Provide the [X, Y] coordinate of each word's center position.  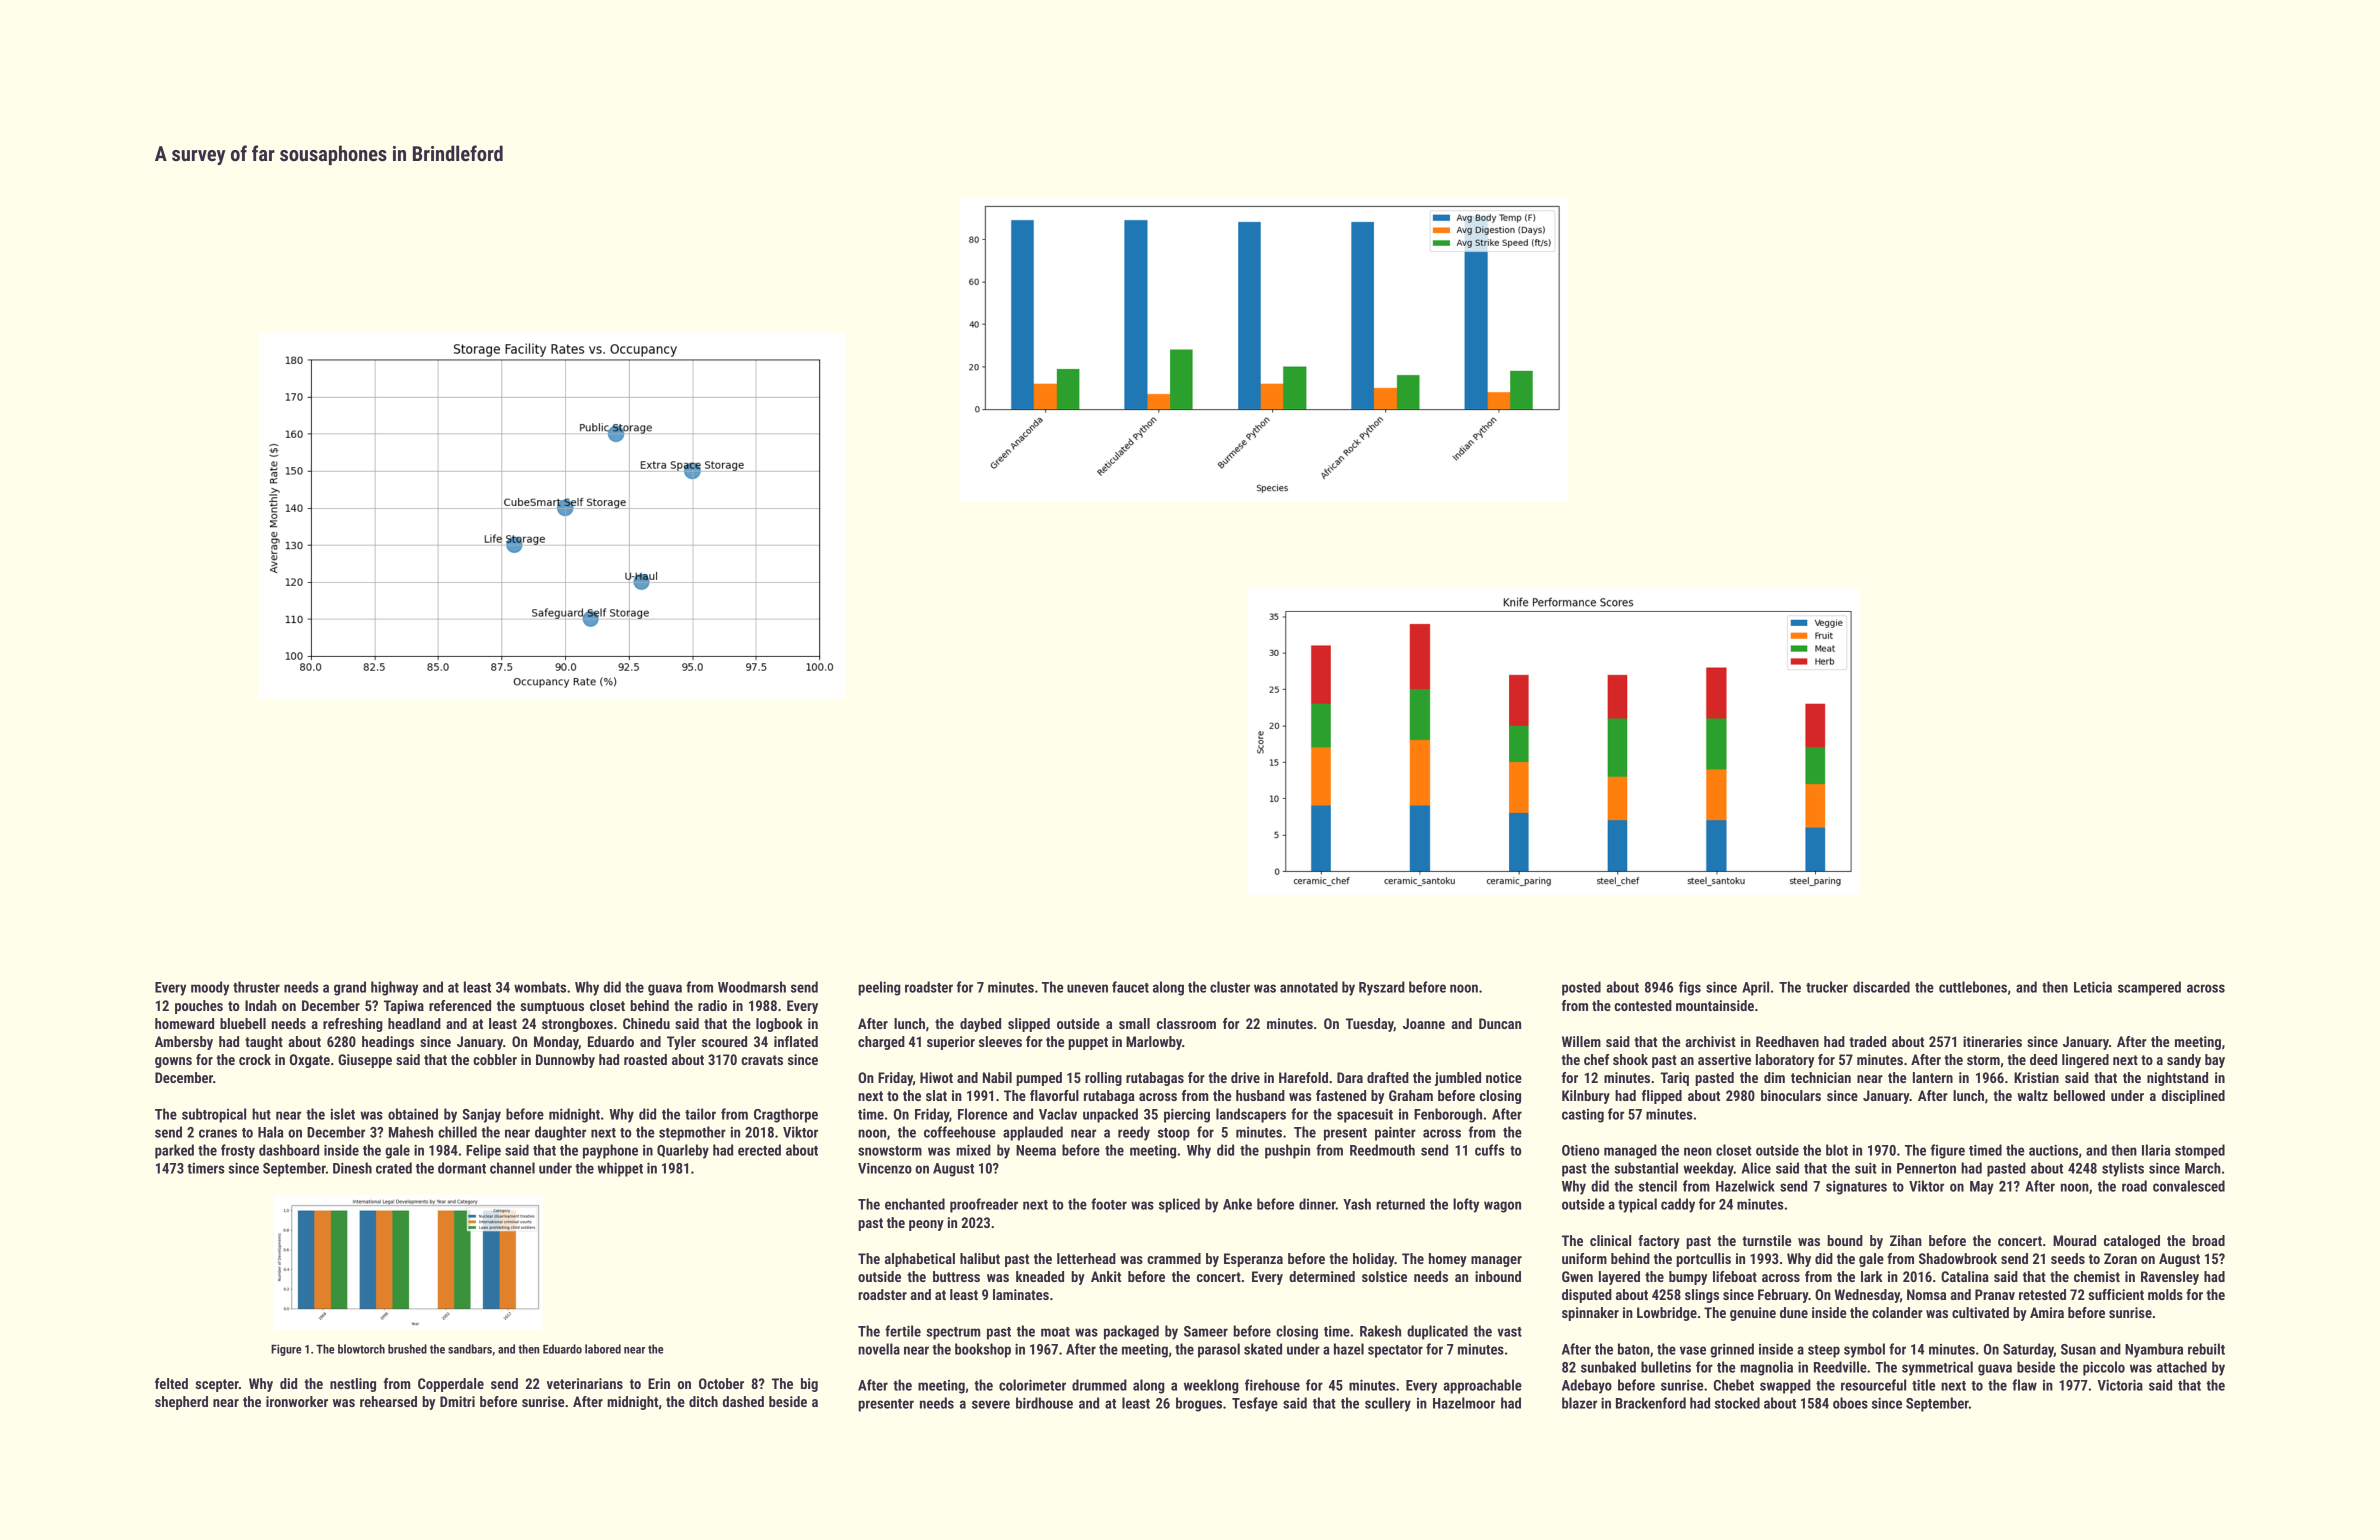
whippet [620, 1169]
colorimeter [1032, 1385]
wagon [1502, 1207]
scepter [217, 1385]
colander [1897, 1312]
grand [350, 988]
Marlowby [1154, 1043]
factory [1659, 1242]
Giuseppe [365, 1061]
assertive [1724, 1059]
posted [1581, 988]
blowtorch [361, 1349]
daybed [980, 1025]
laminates [1021, 1294]
